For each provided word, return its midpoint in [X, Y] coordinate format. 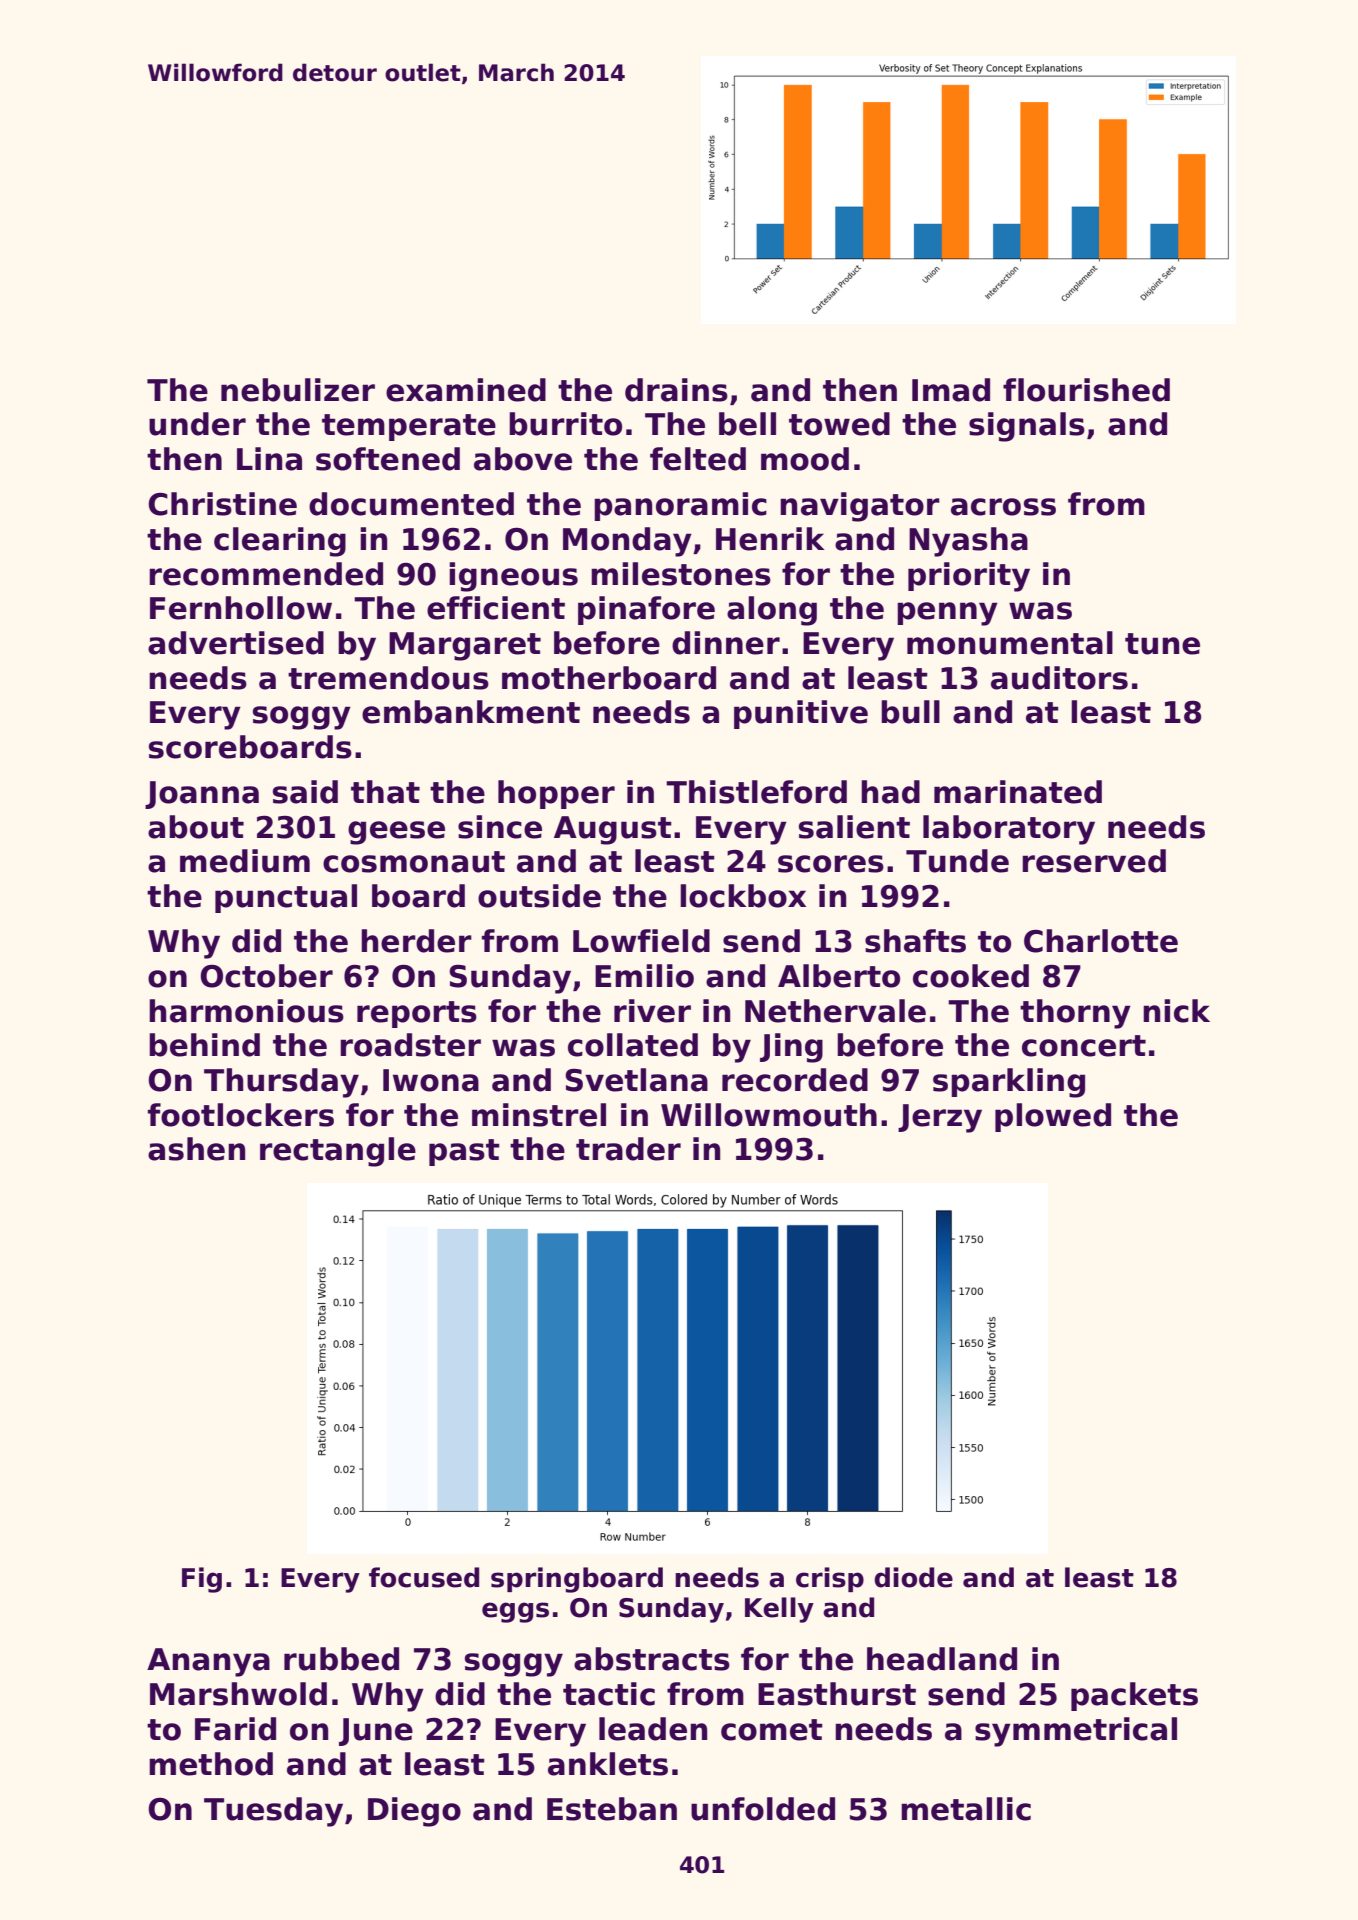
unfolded [763, 1809]
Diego [414, 1812]
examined [466, 390]
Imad [951, 390]
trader [628, 1149]
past [464, 1152]
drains [676, 390]
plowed [1053, 1117]
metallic [966, 1809]
